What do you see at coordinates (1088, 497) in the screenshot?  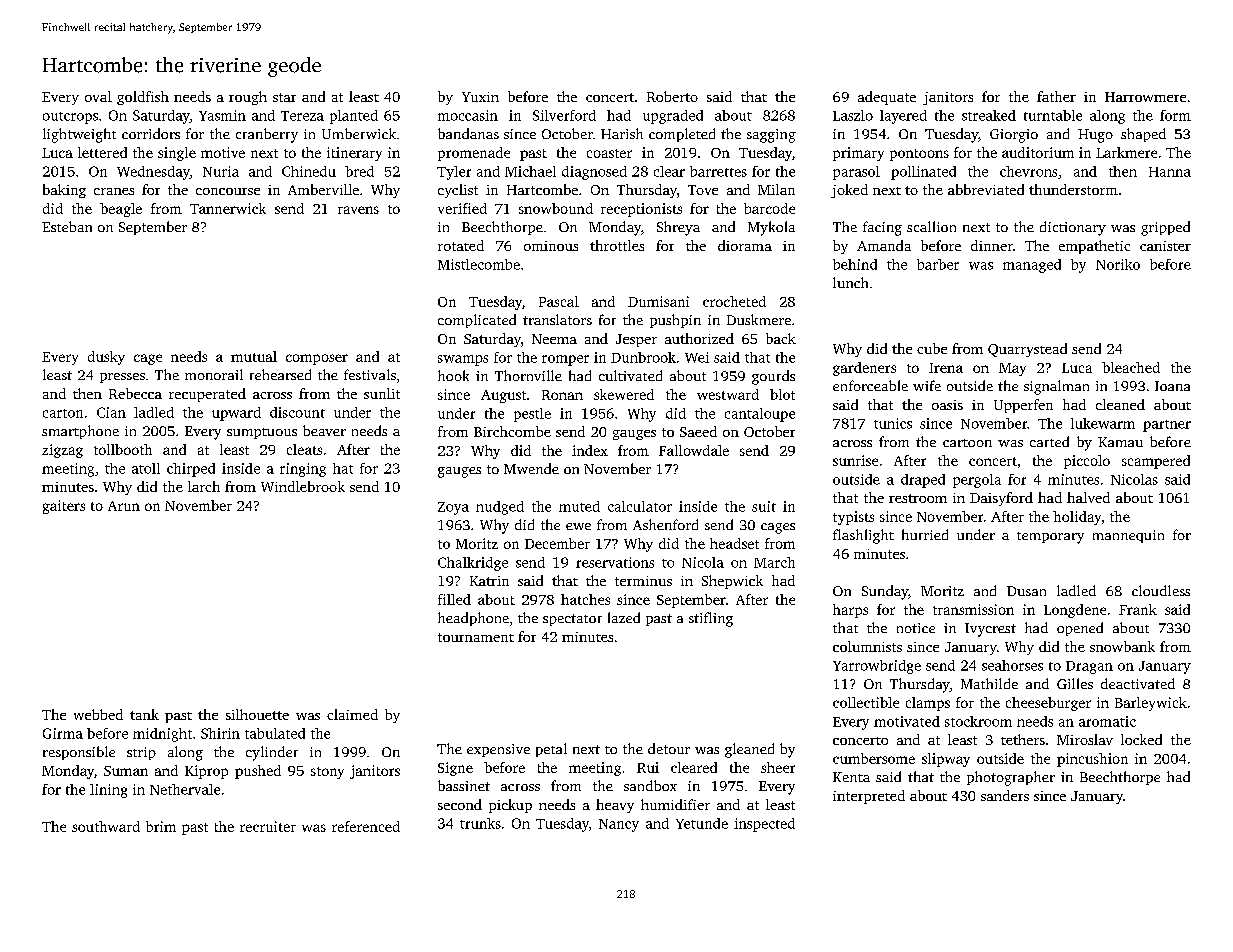 I see `halved` at bounding box center [1088, 497].
